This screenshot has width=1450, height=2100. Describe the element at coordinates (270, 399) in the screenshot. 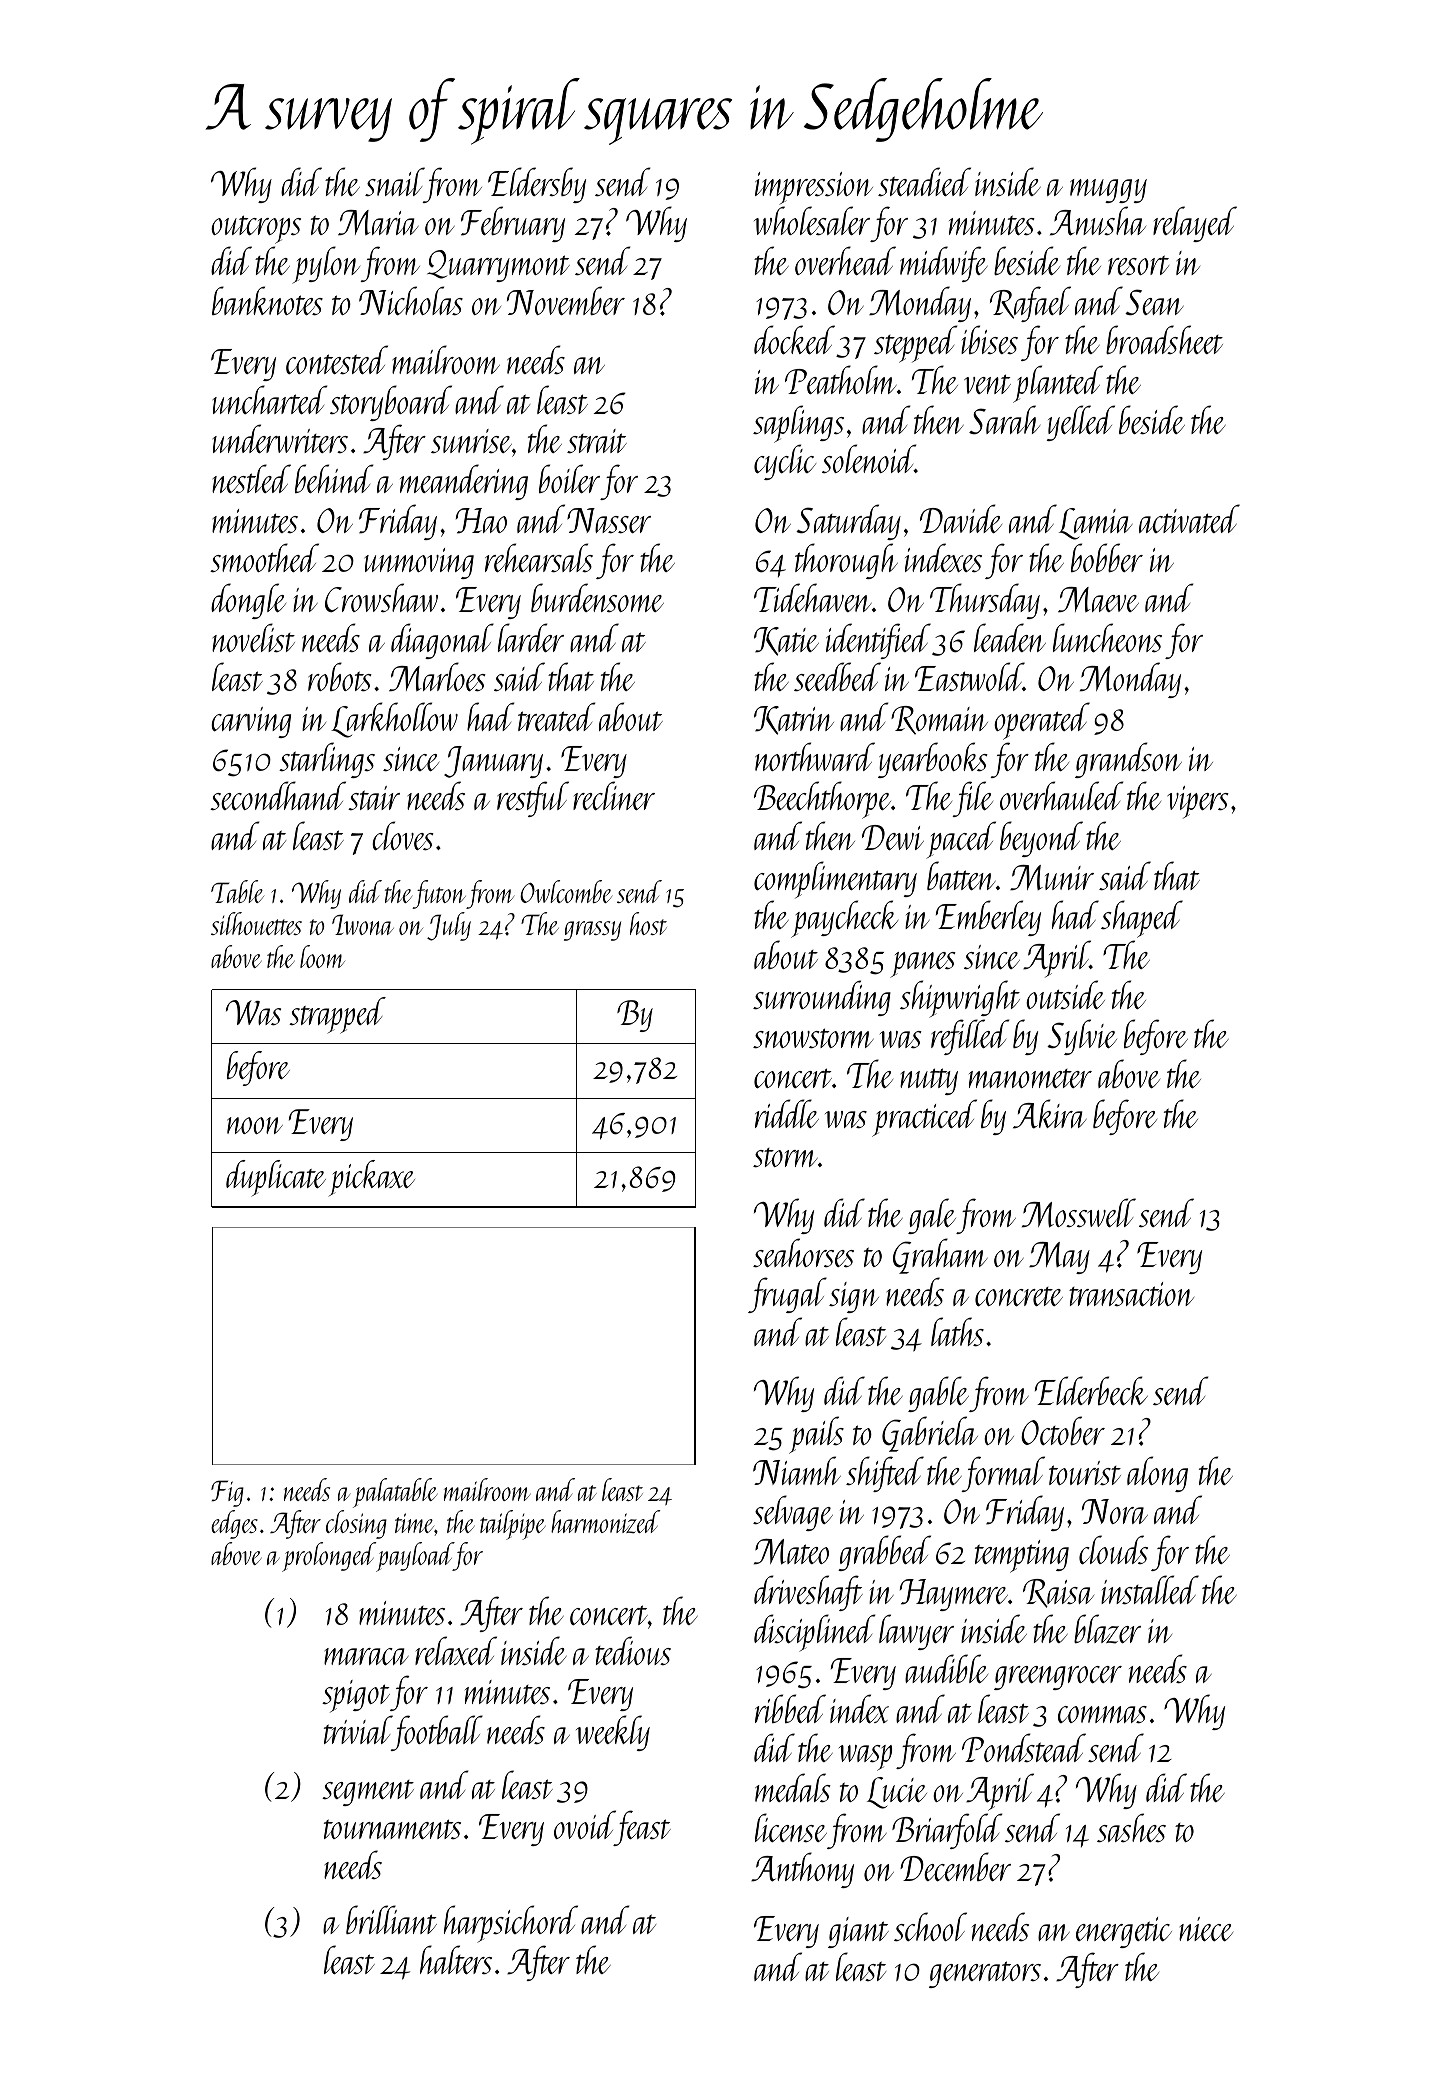

I see `uncharted` at that location.
